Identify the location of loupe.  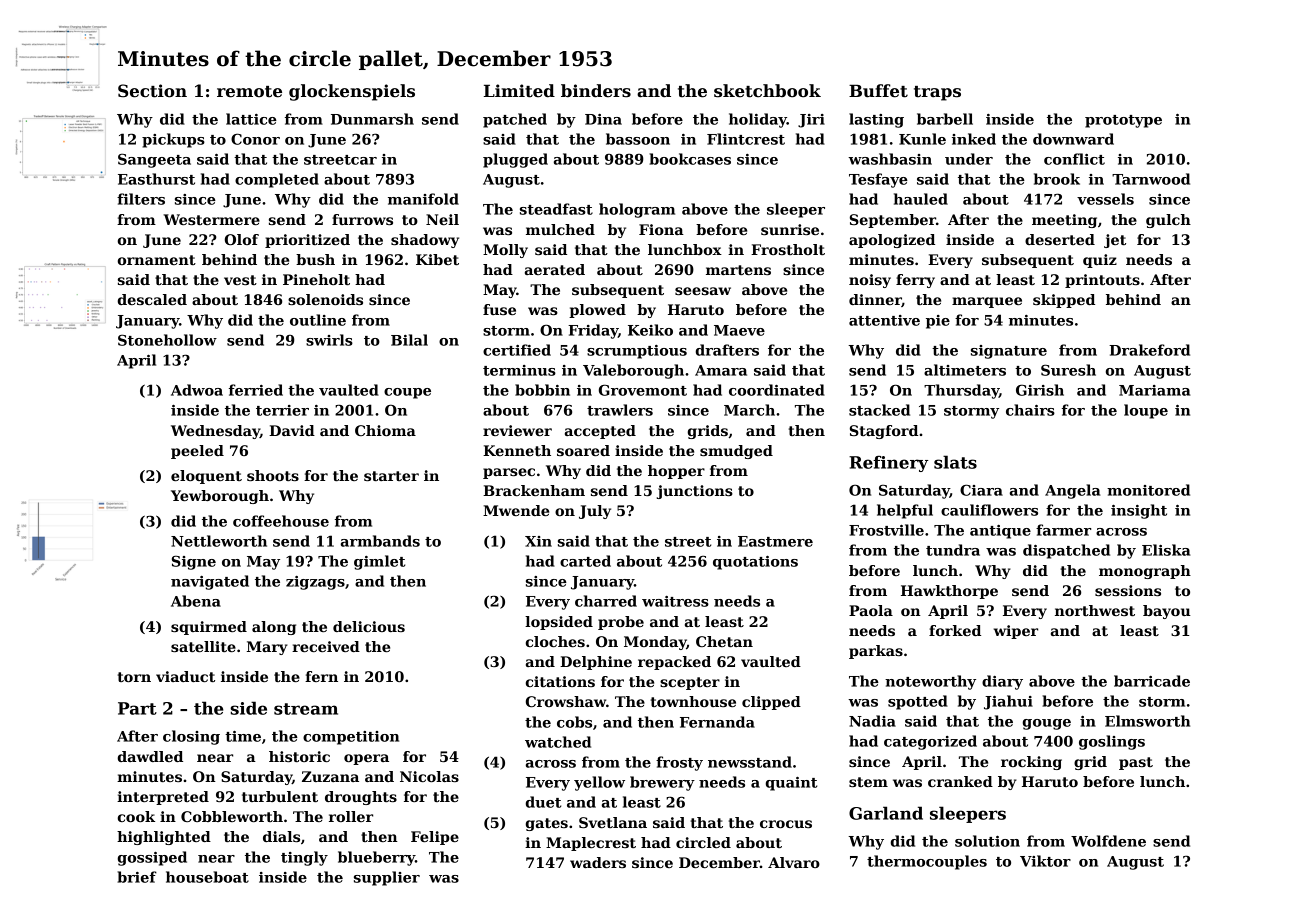
(1146, 411).
